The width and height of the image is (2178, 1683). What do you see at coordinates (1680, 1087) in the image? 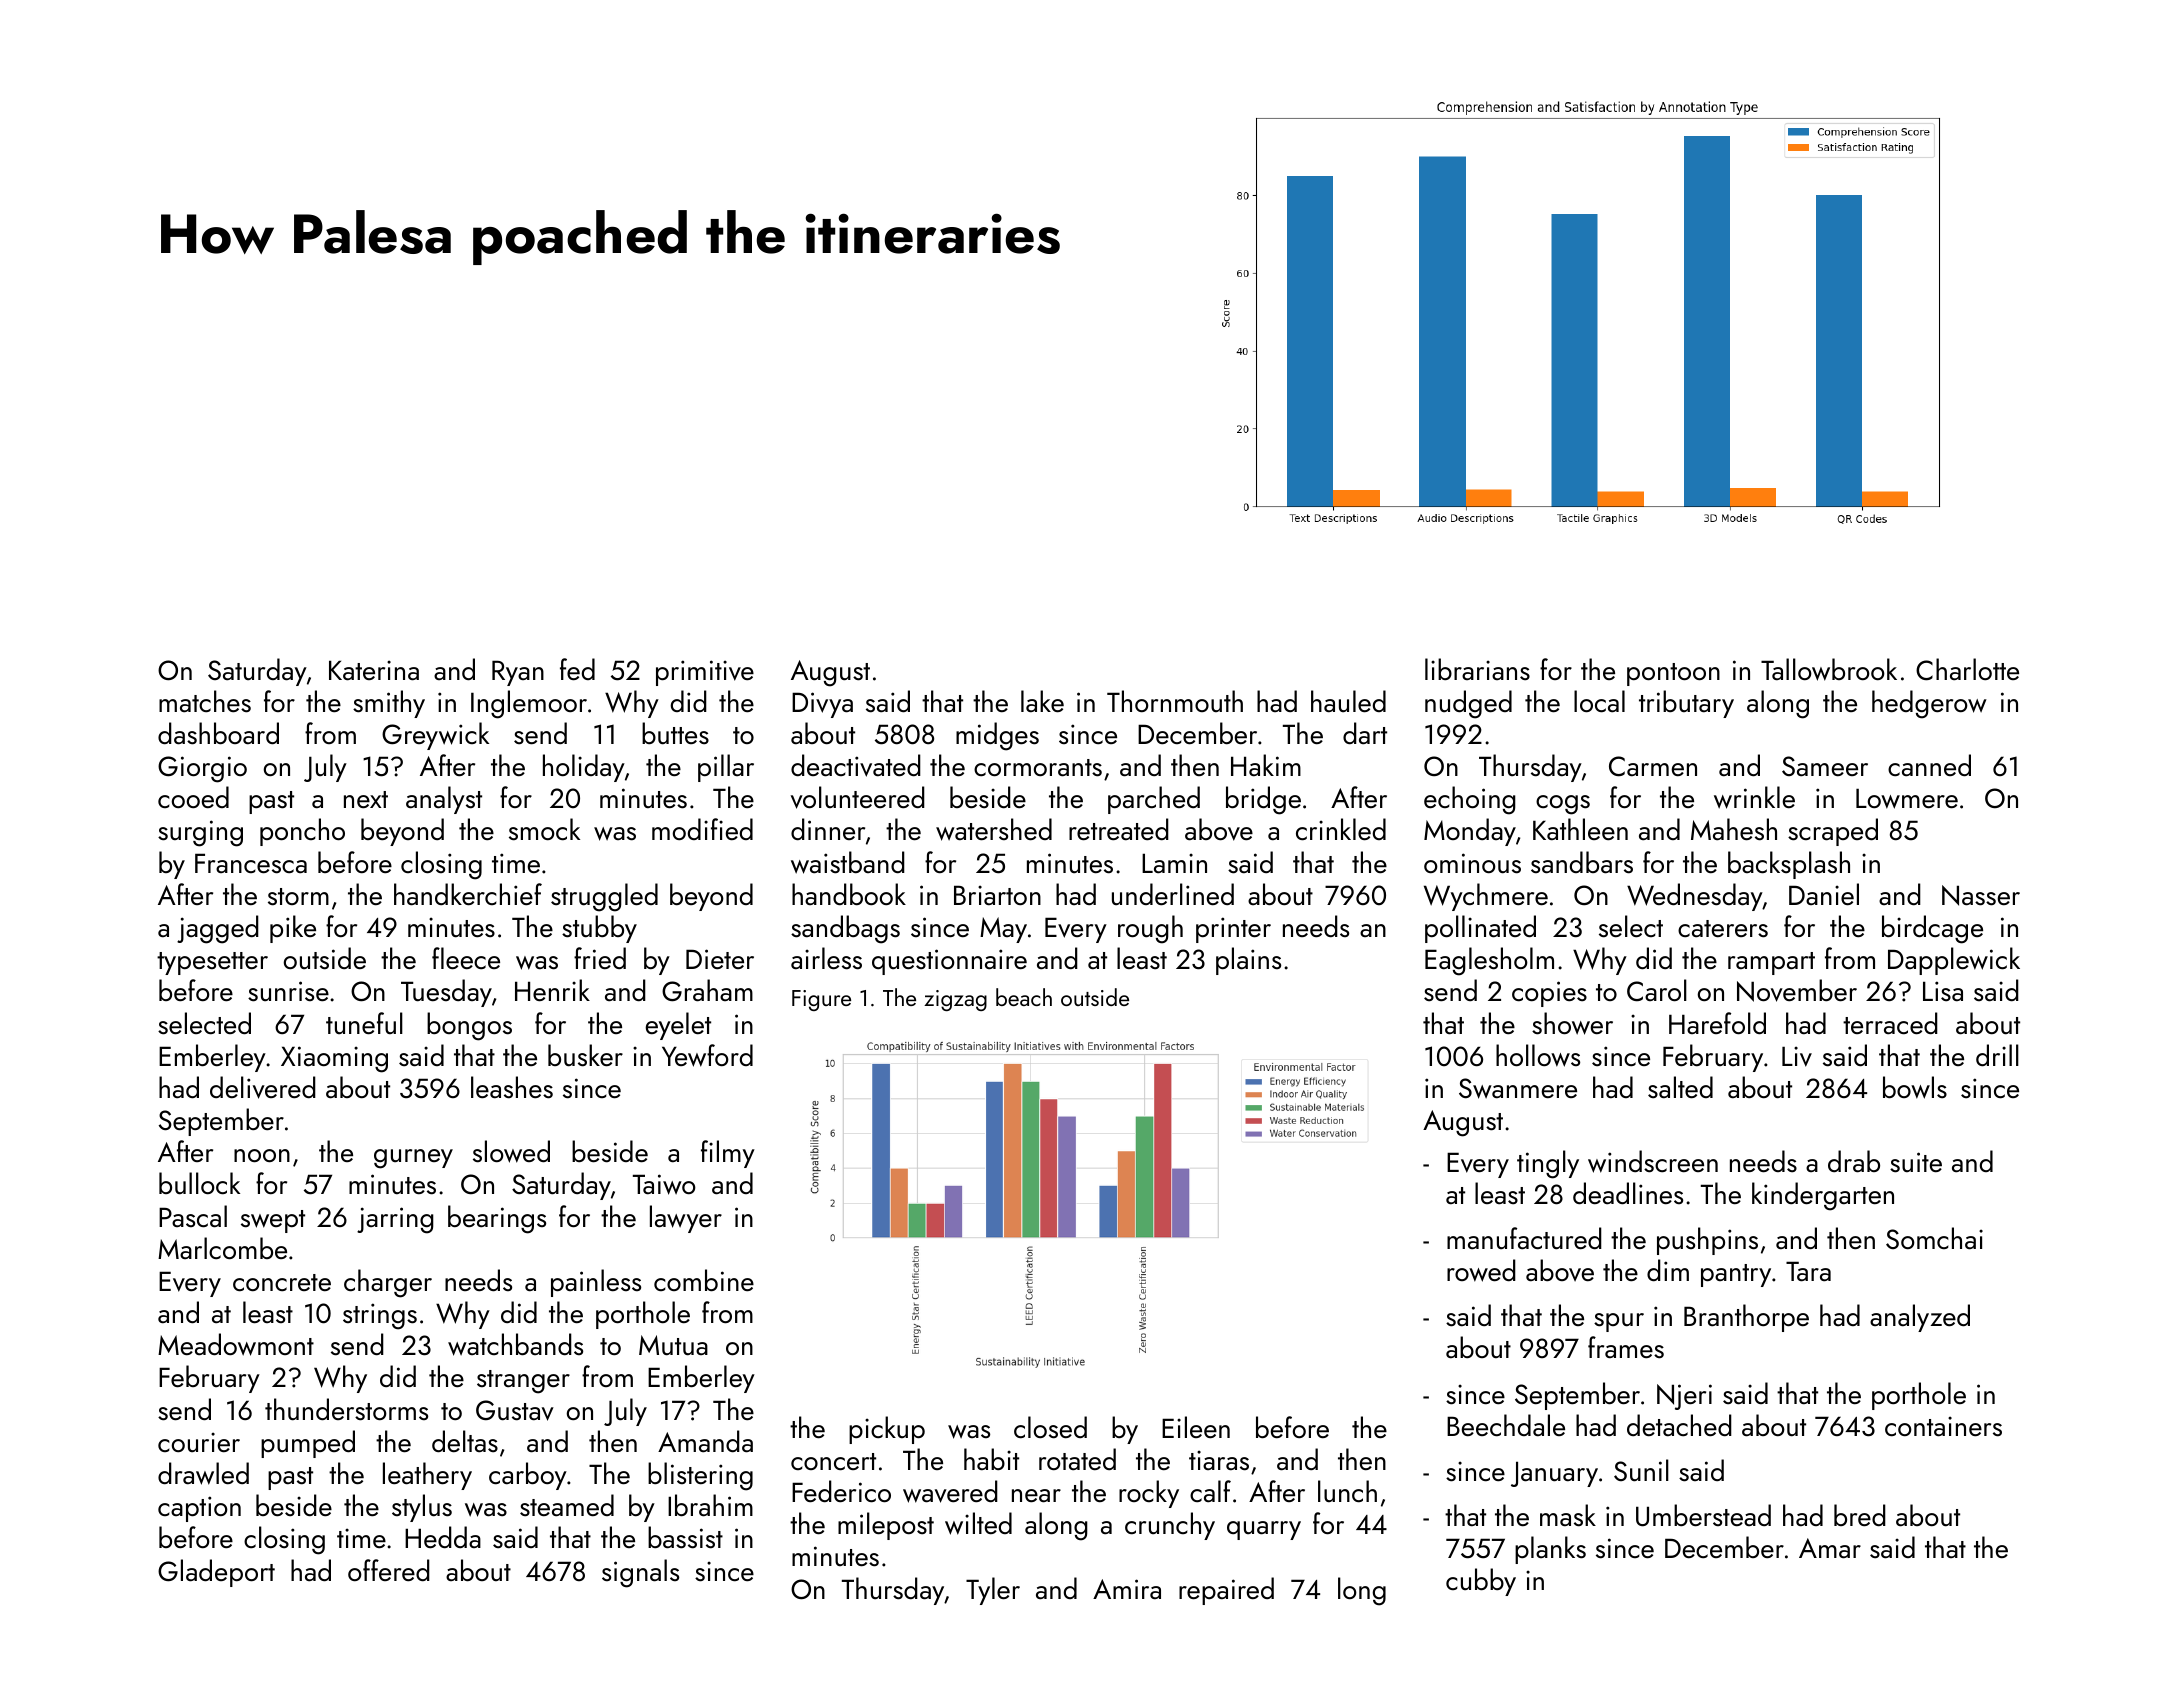
I see `salted` at bounding box center [1680, 1087].
